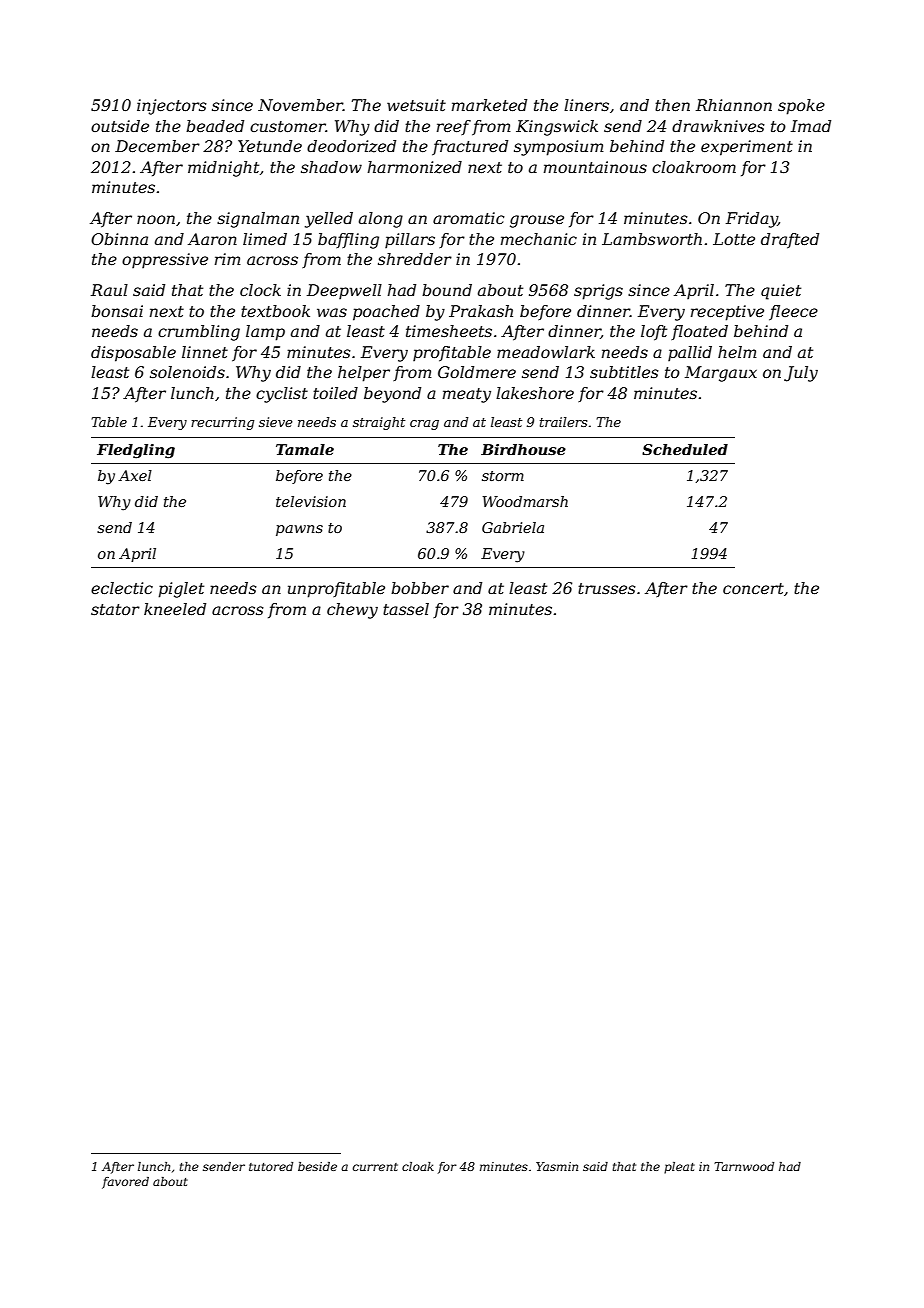 This screenshot has height=1308, width=924. I want to click on aromatic, so click(469, 218).
